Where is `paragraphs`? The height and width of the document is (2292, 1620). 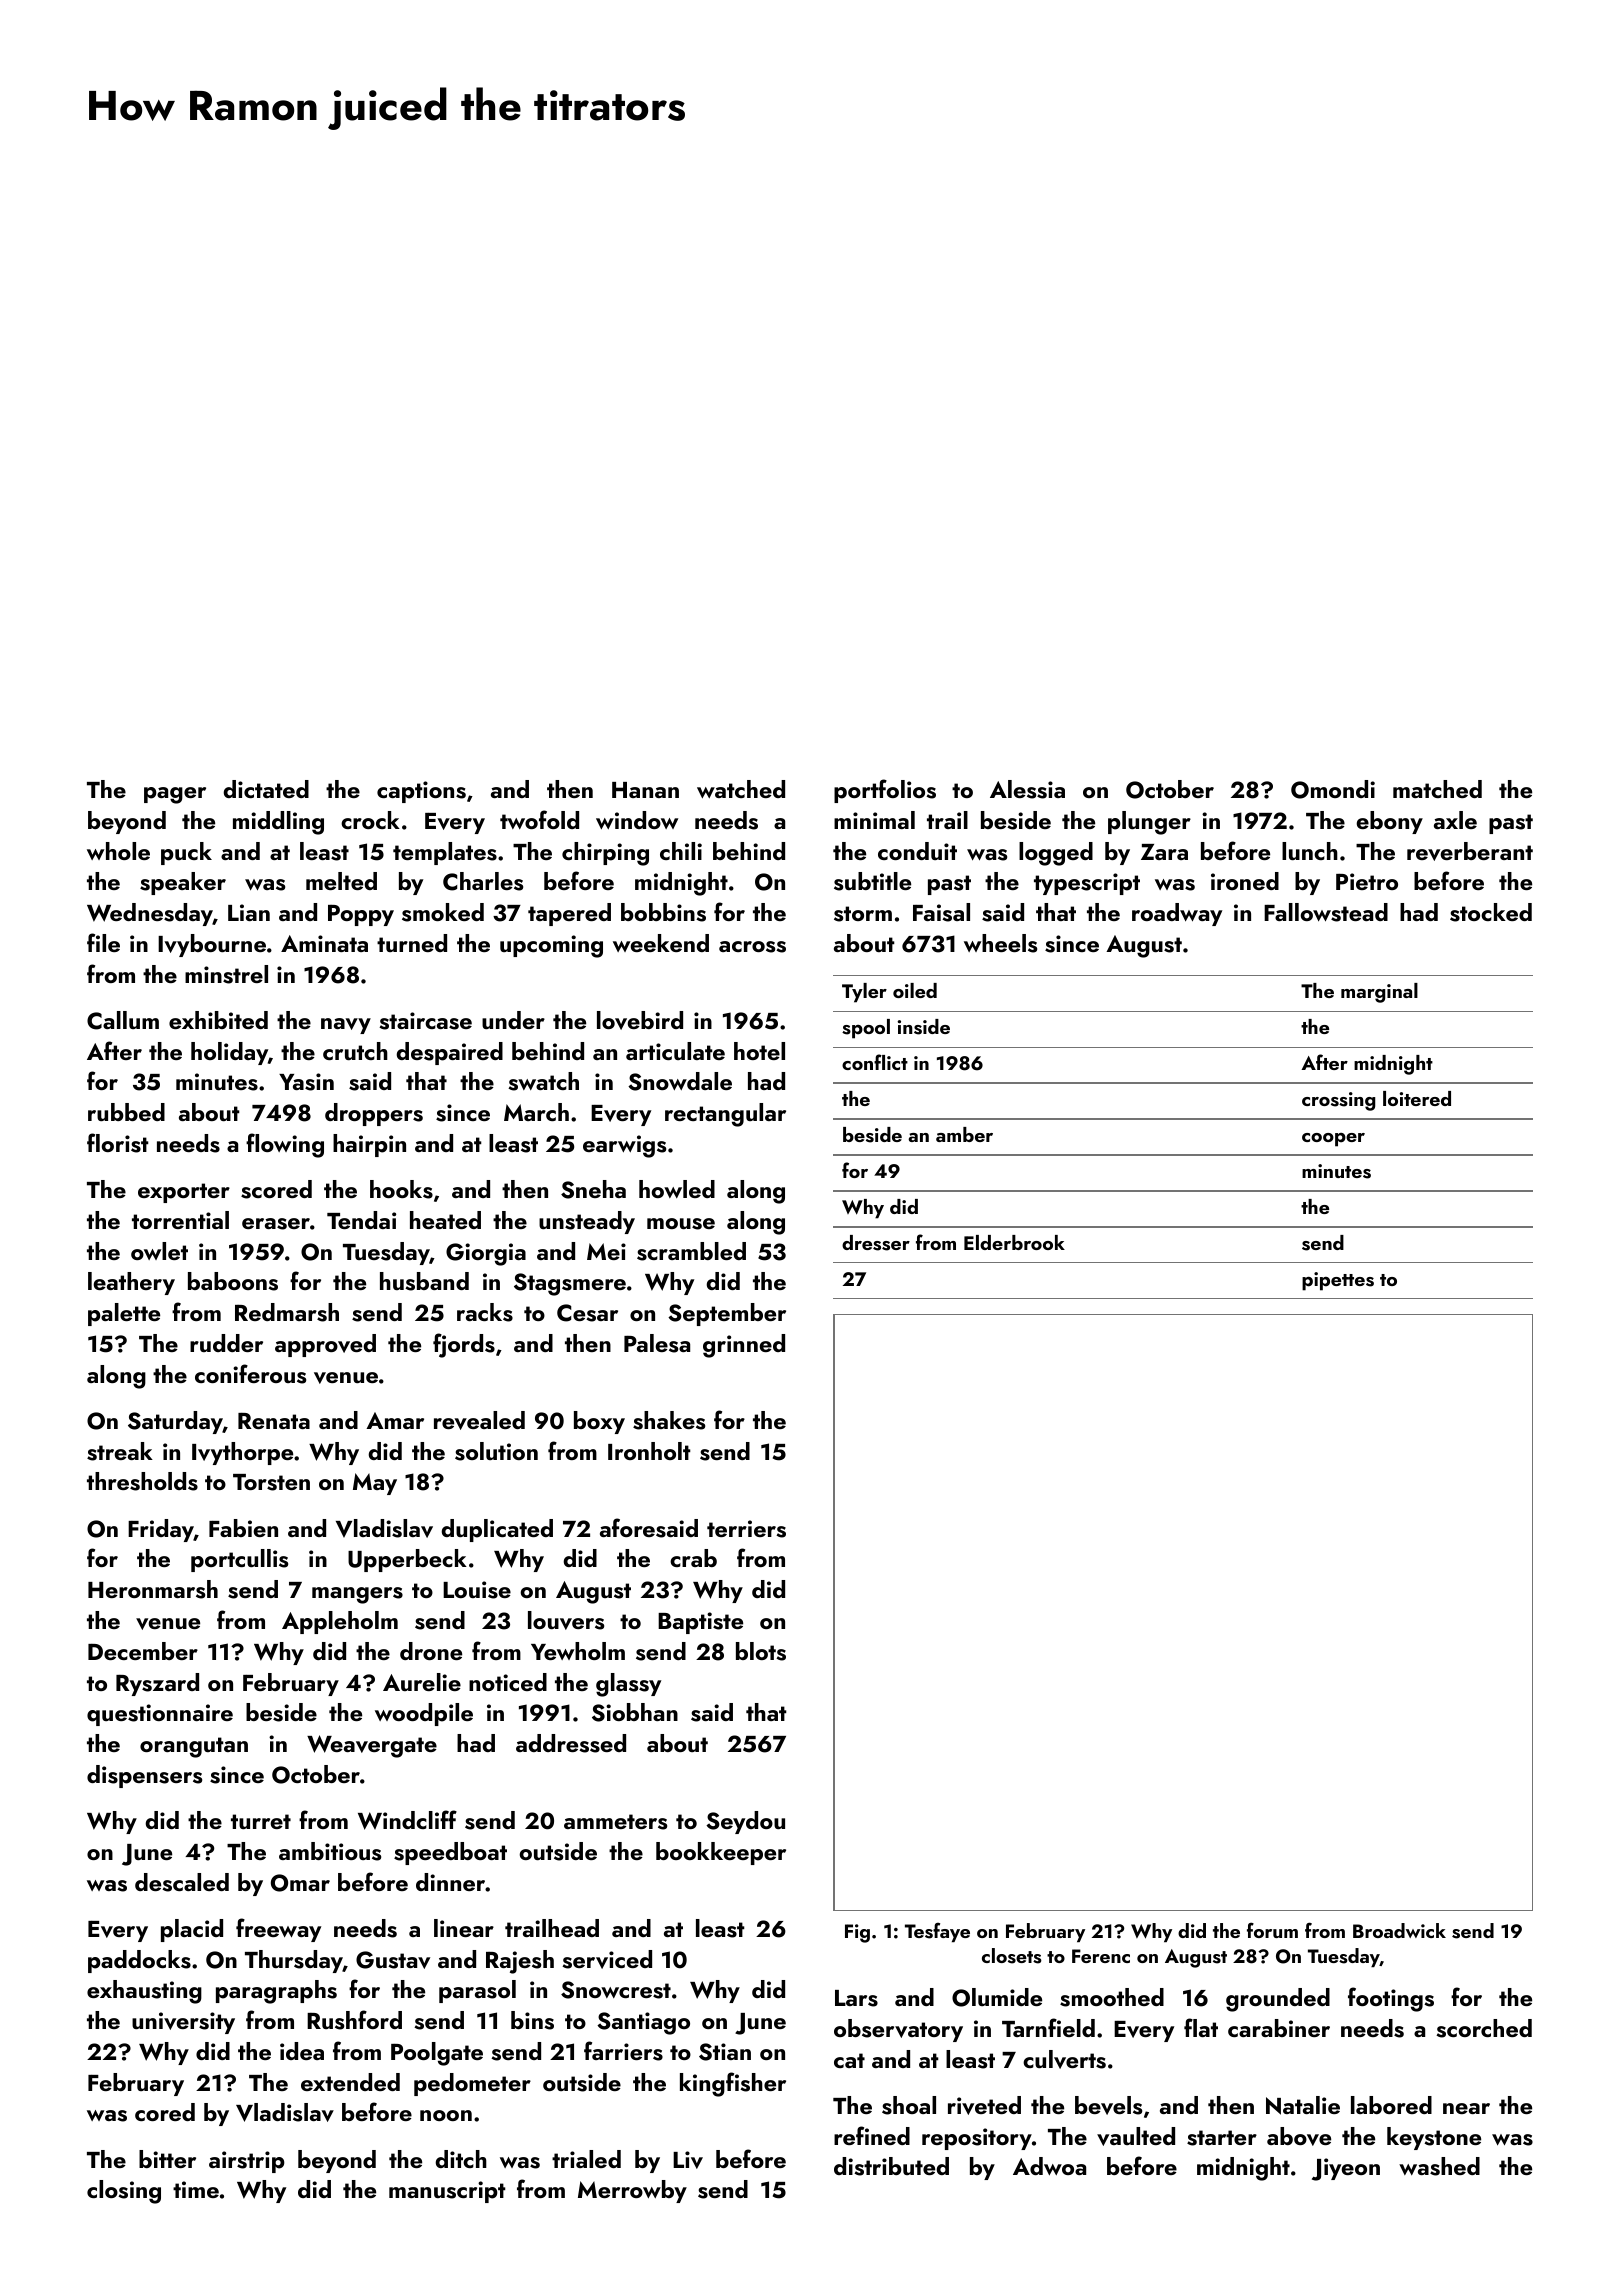 paragraphs is located at coordinates (276, 1992).
